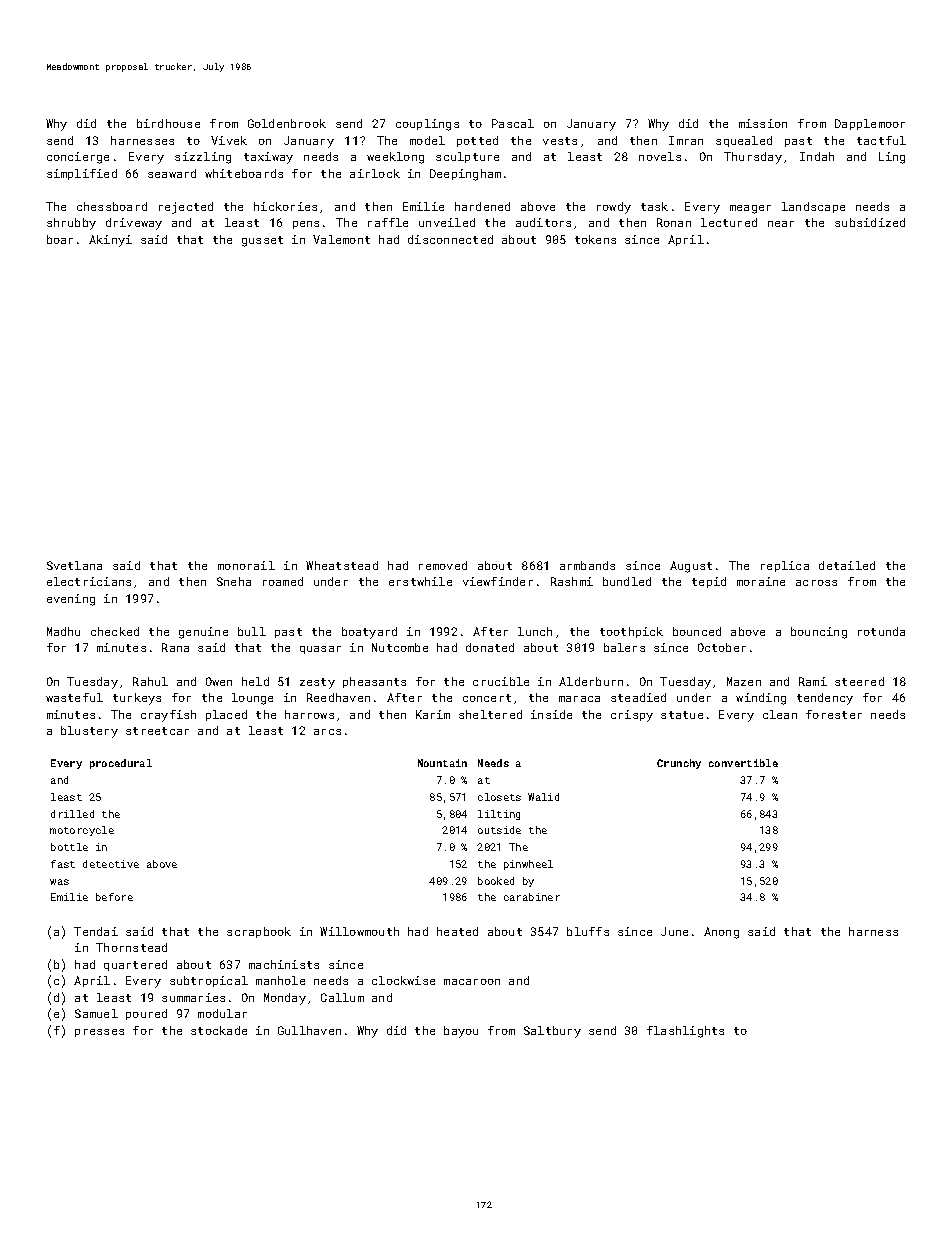 The width and height of the page is (952, 1233). I want to click on Karim, so click(433, 714).
